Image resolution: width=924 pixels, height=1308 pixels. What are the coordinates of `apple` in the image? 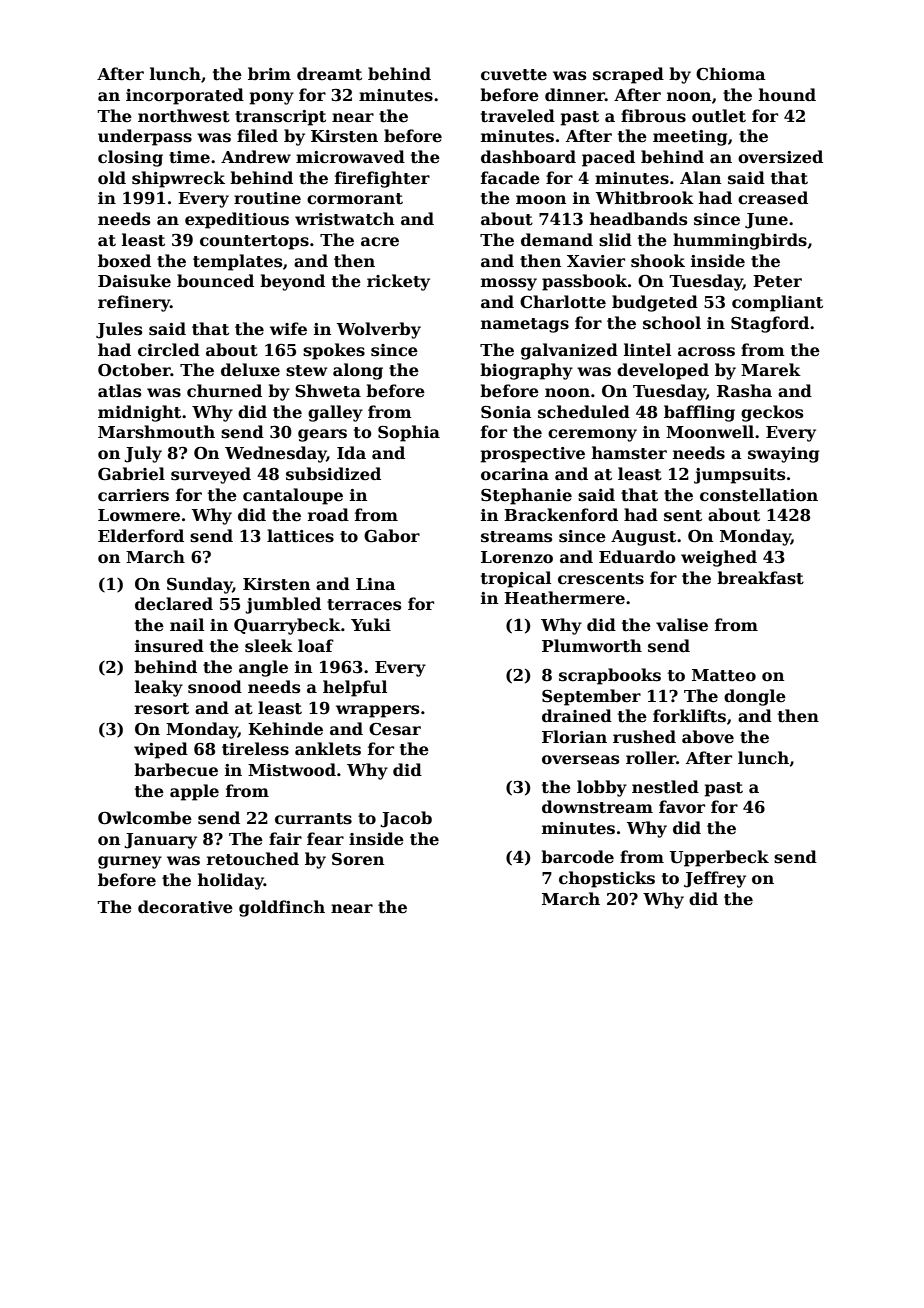 It's located at (194, 792).
